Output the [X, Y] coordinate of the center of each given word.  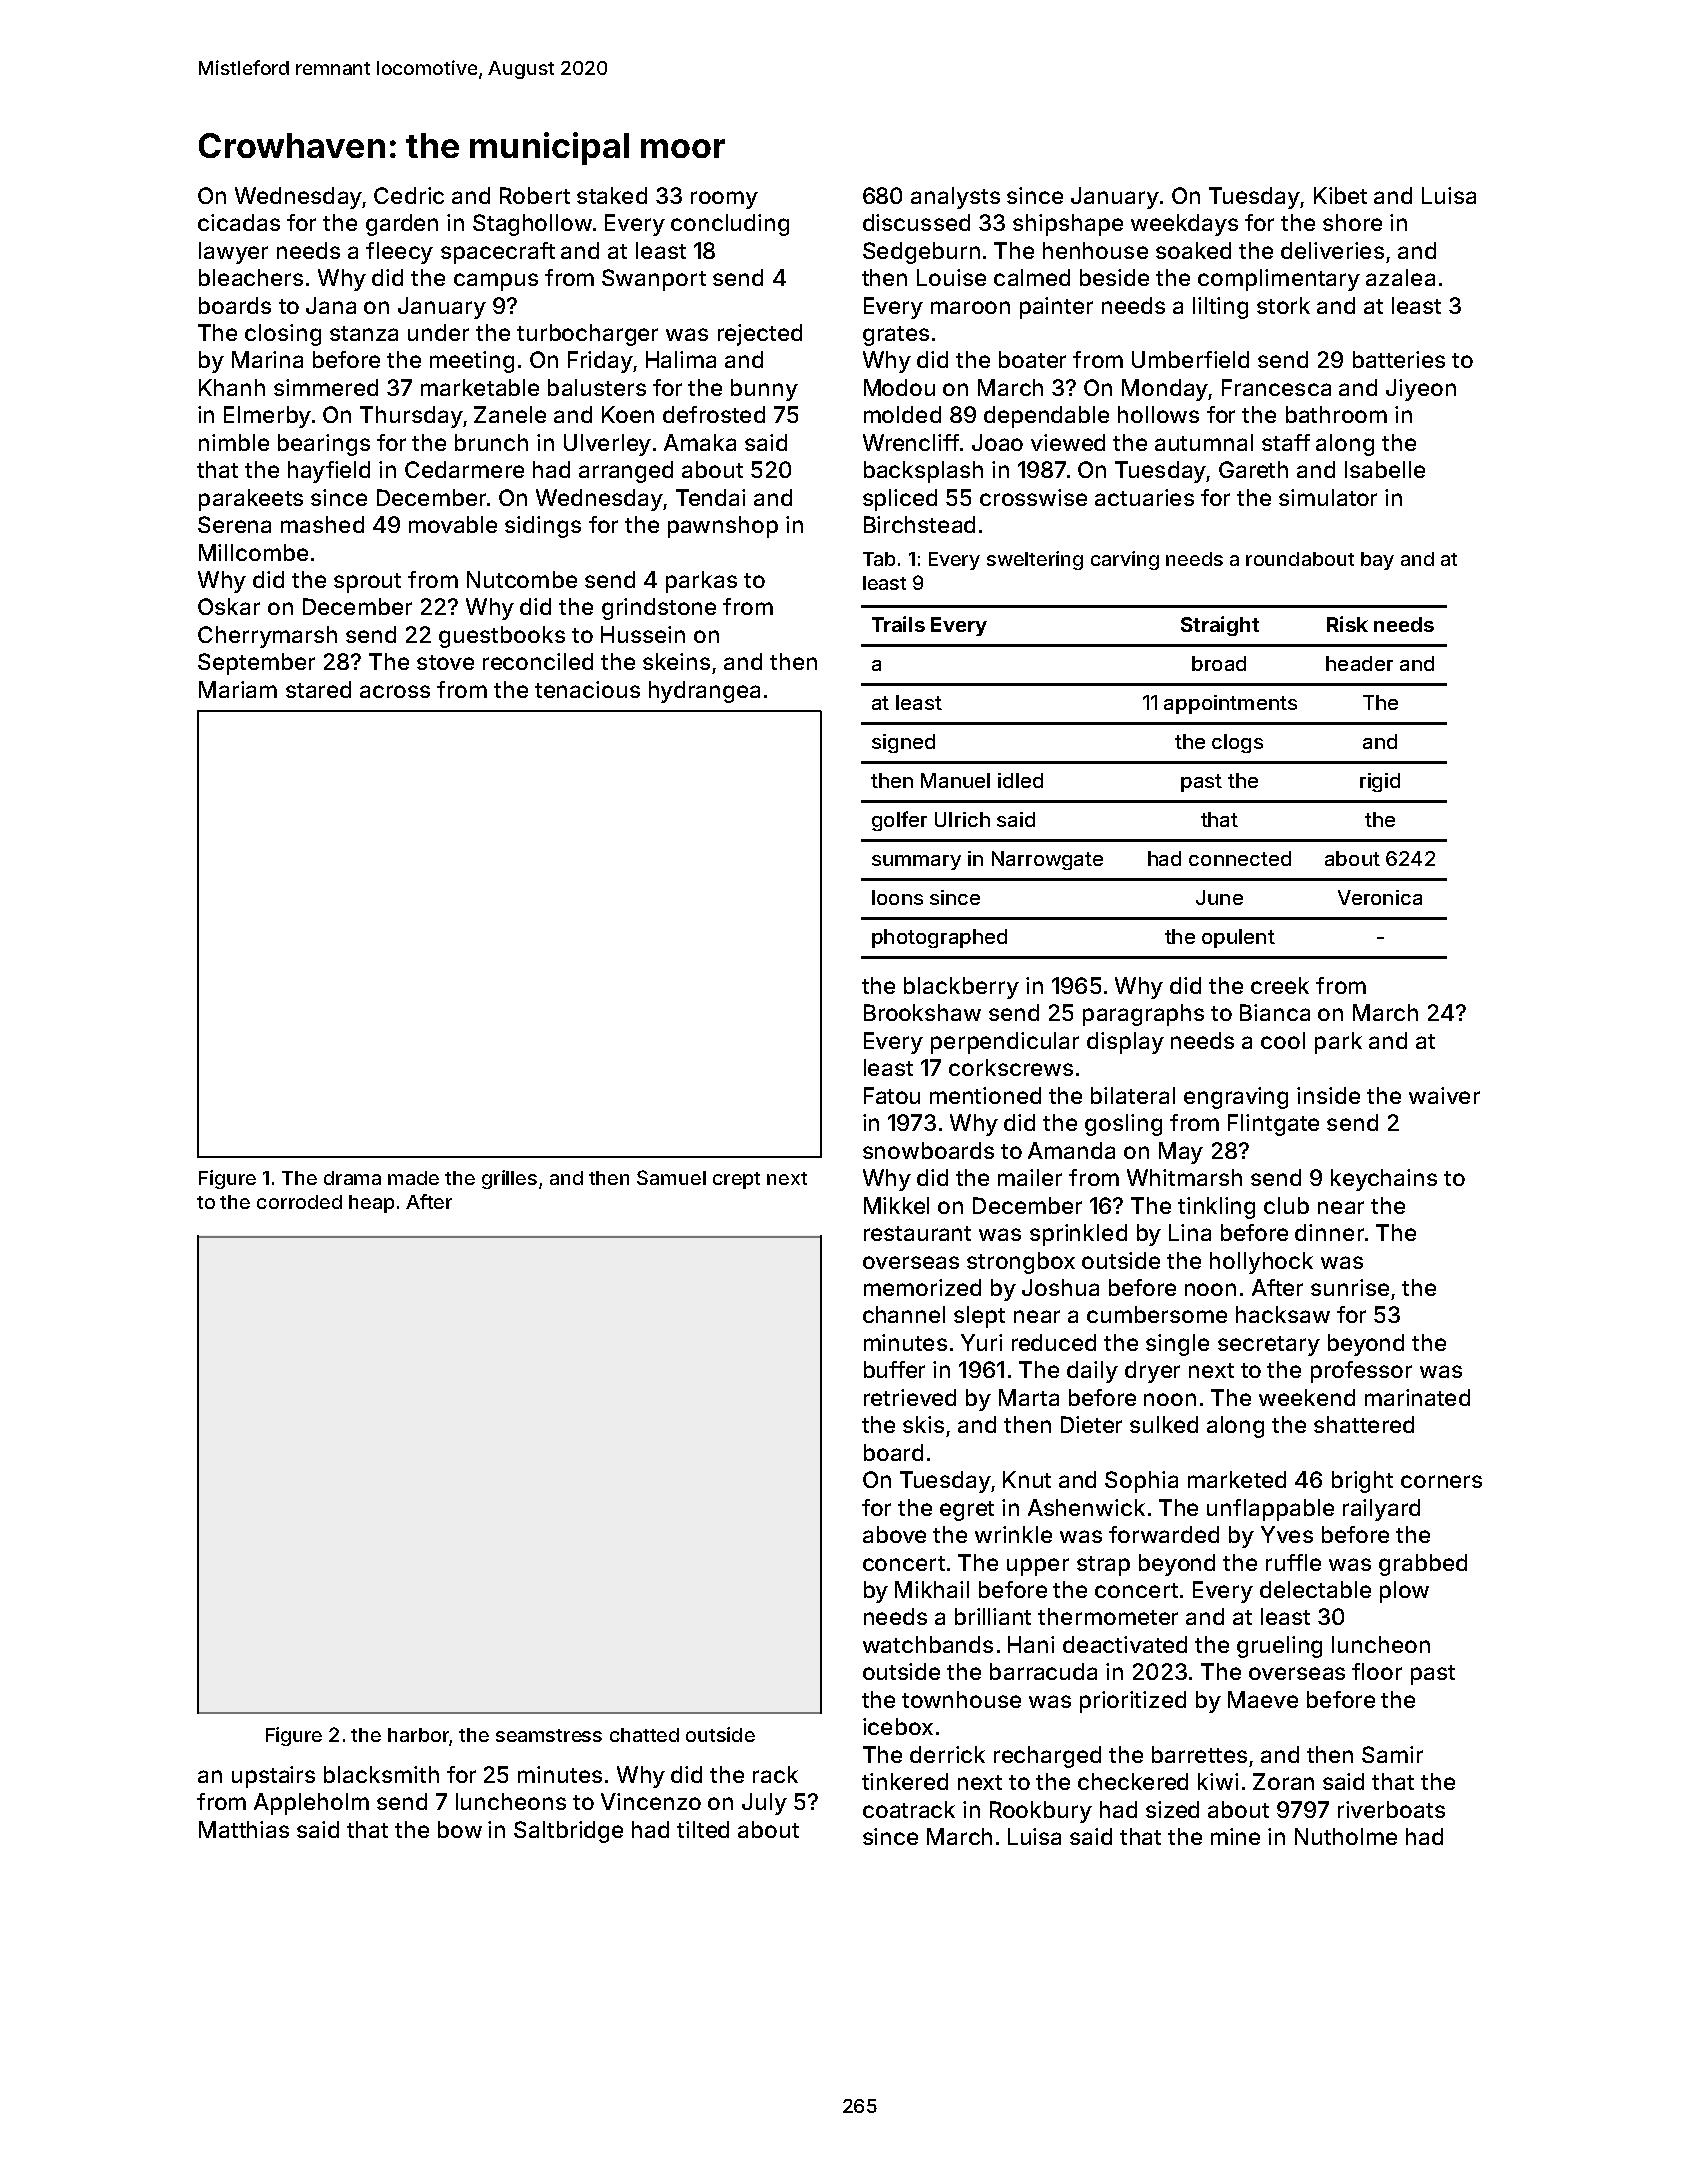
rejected [760, 335]
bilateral [1133, 1095]
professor [1361, 1372]
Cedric [409, 195]
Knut [1027, 1479]
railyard [1381, 1510]
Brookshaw [922, 1012]
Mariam [238, 689]
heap [371, 1204]
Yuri [981, 1342]
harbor [418, 1735]
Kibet [1340, 195]
